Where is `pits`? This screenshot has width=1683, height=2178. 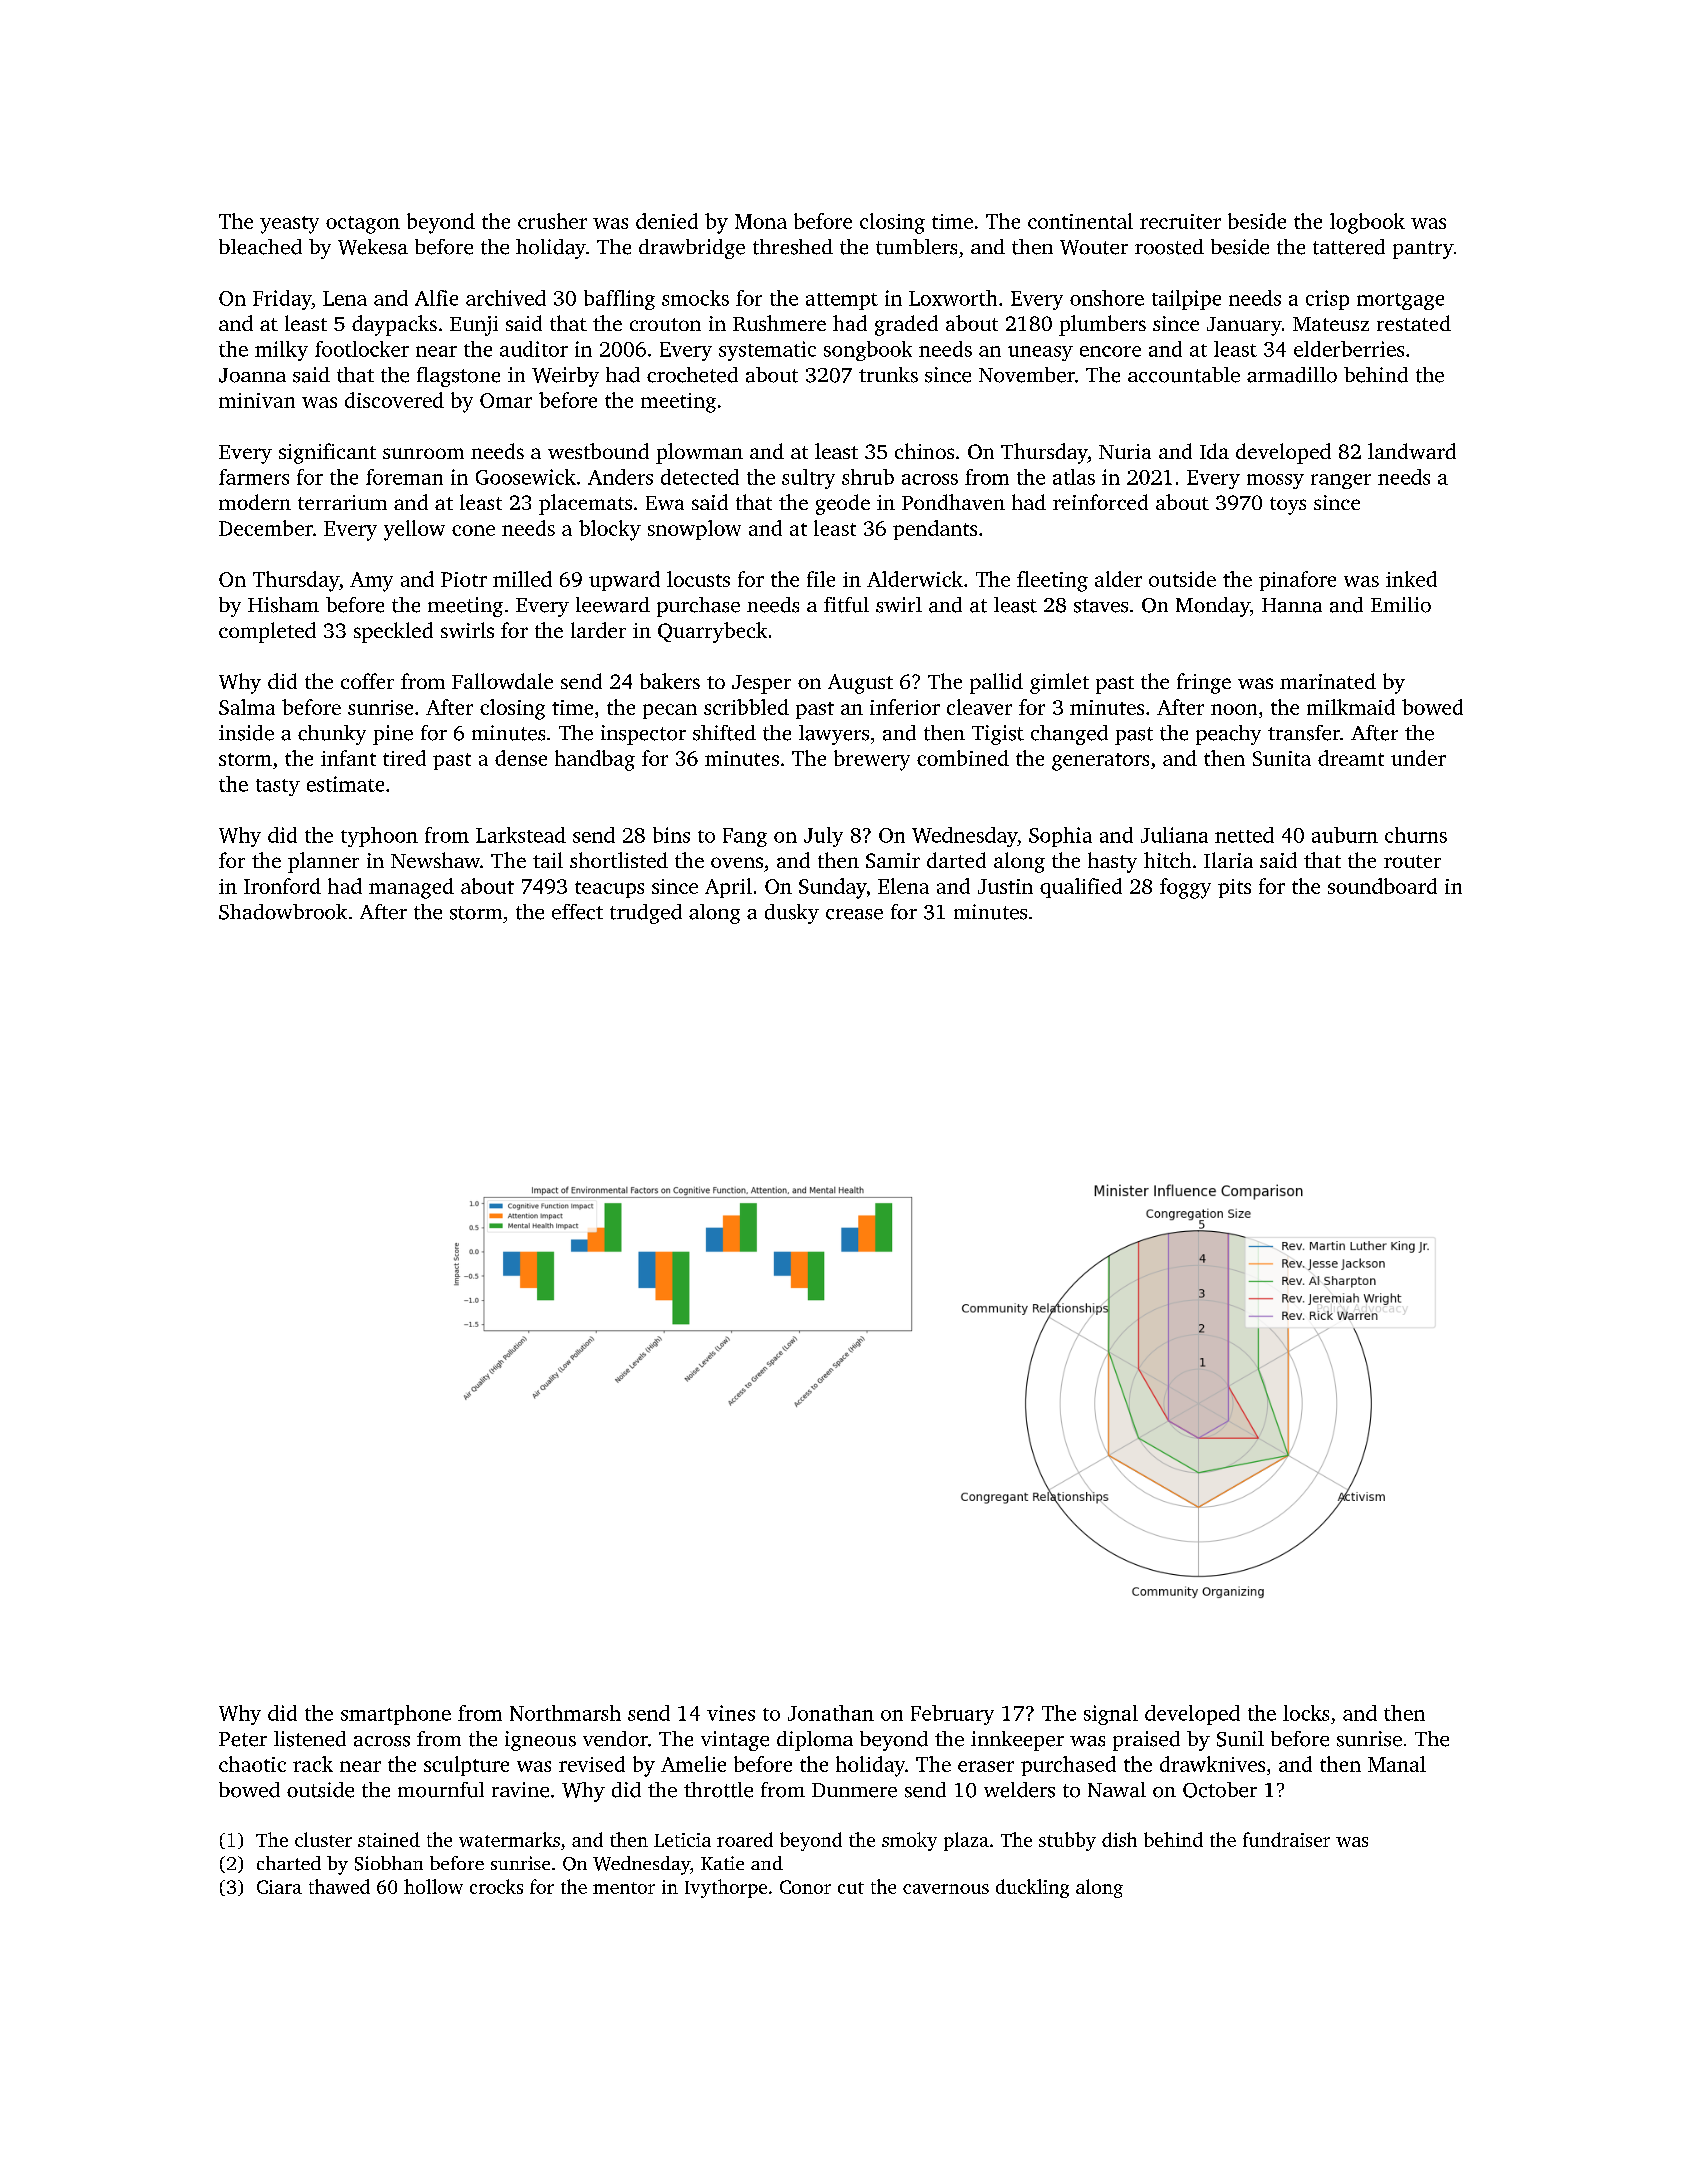
pits is located at coordinates (1234, 888).
